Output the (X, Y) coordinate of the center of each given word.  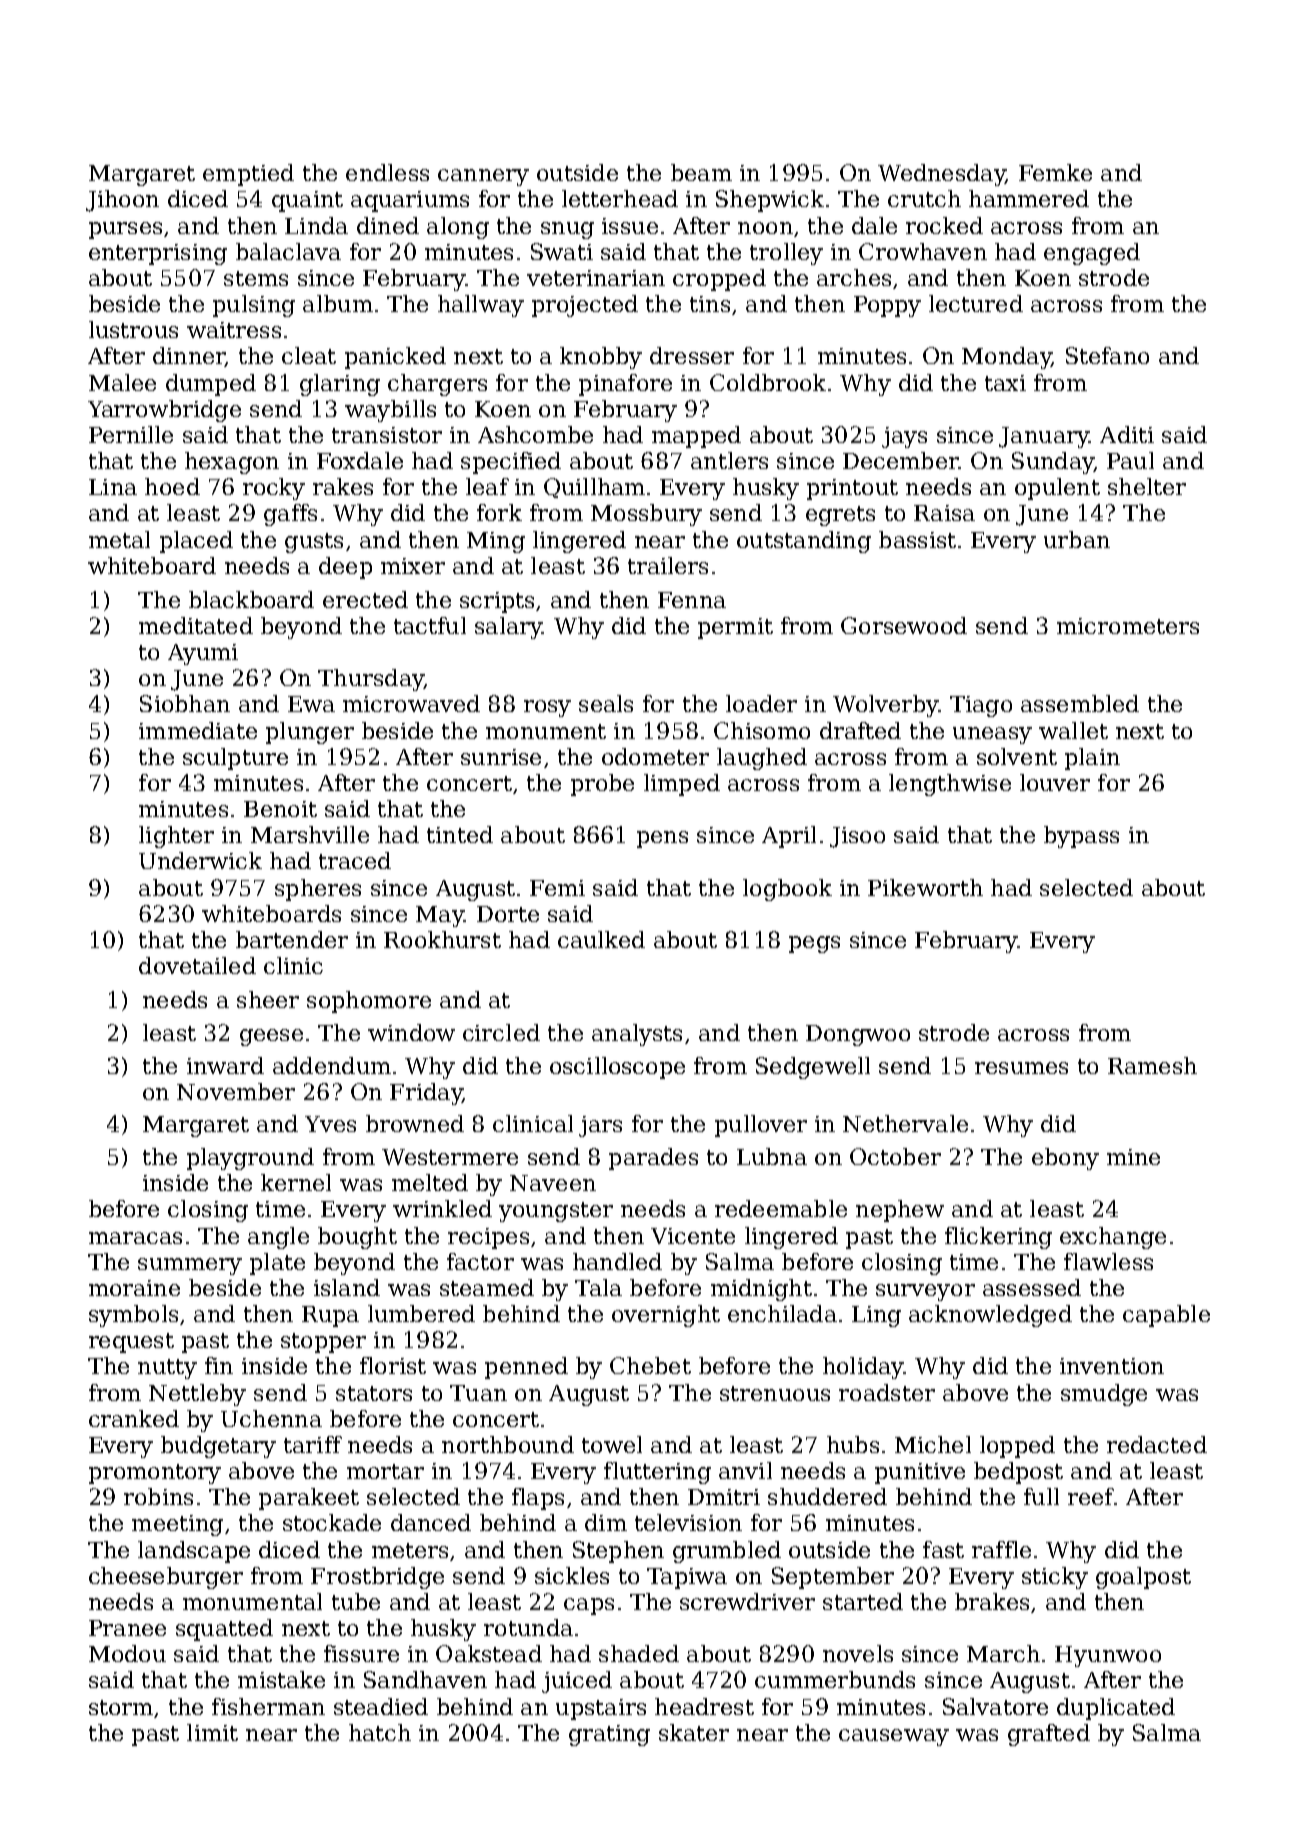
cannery (483, 177)
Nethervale (905, 1123)
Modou (127, 1653)
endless (387, 172)
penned (526, 1368)
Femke (1055, 172)
